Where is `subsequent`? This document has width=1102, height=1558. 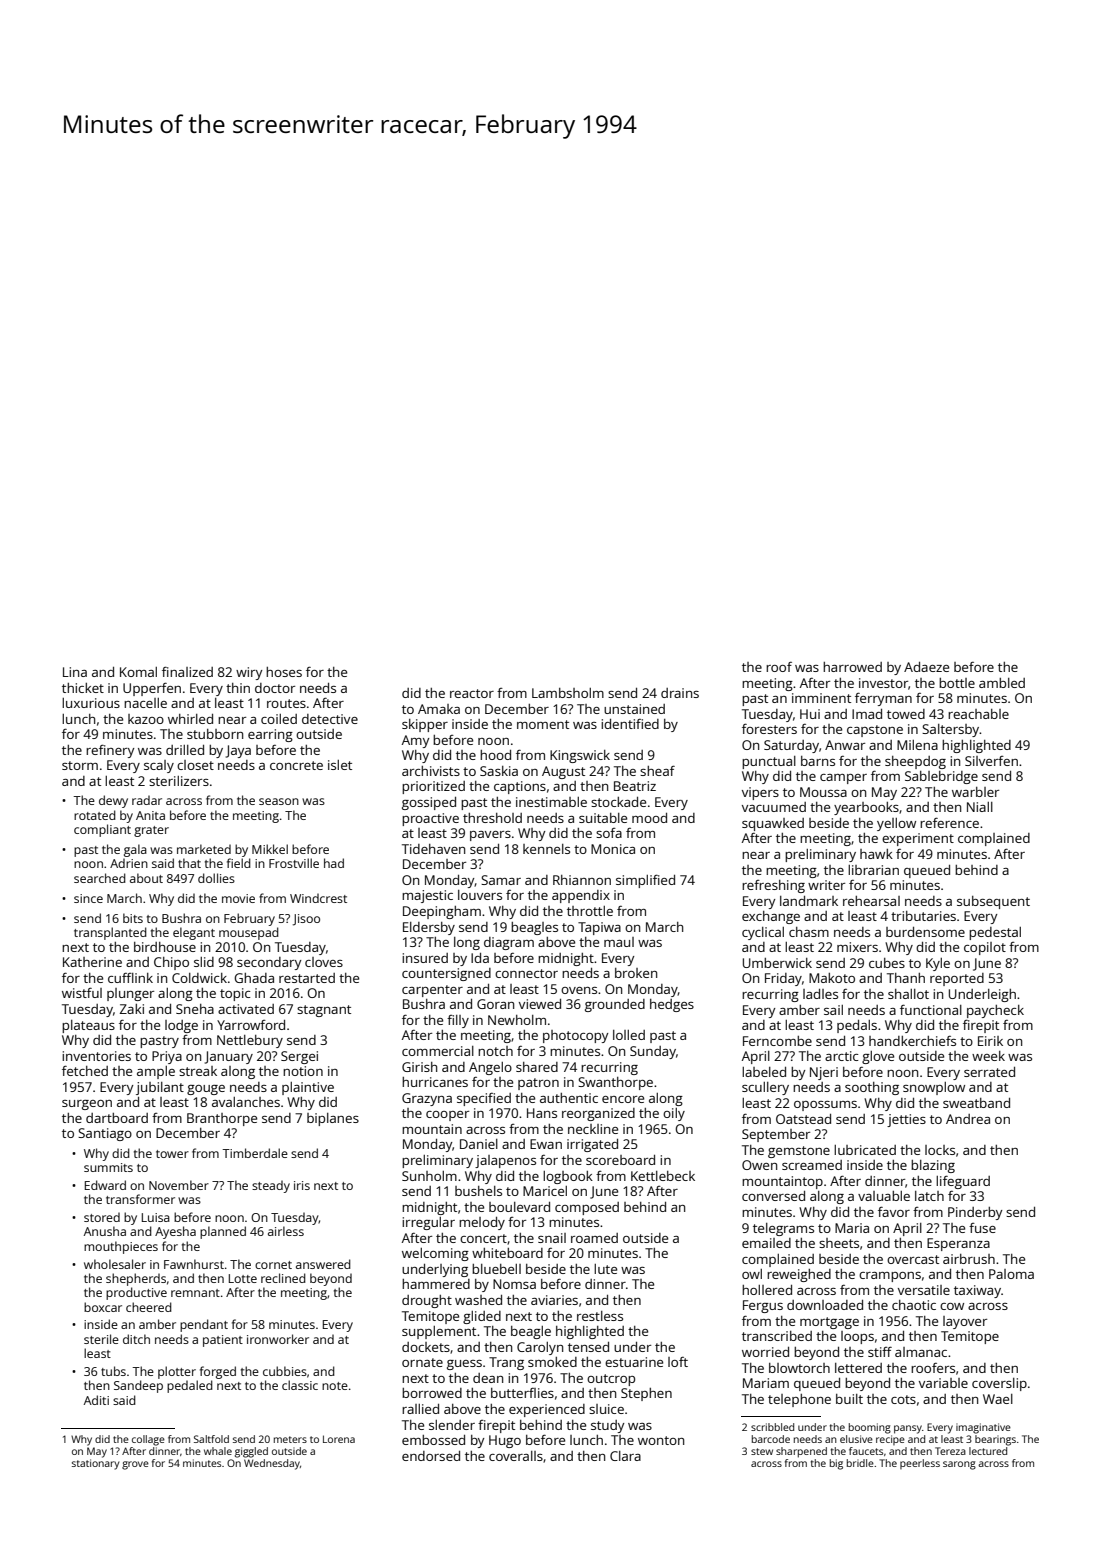 subsequent is located at coordinates (993, 902).
